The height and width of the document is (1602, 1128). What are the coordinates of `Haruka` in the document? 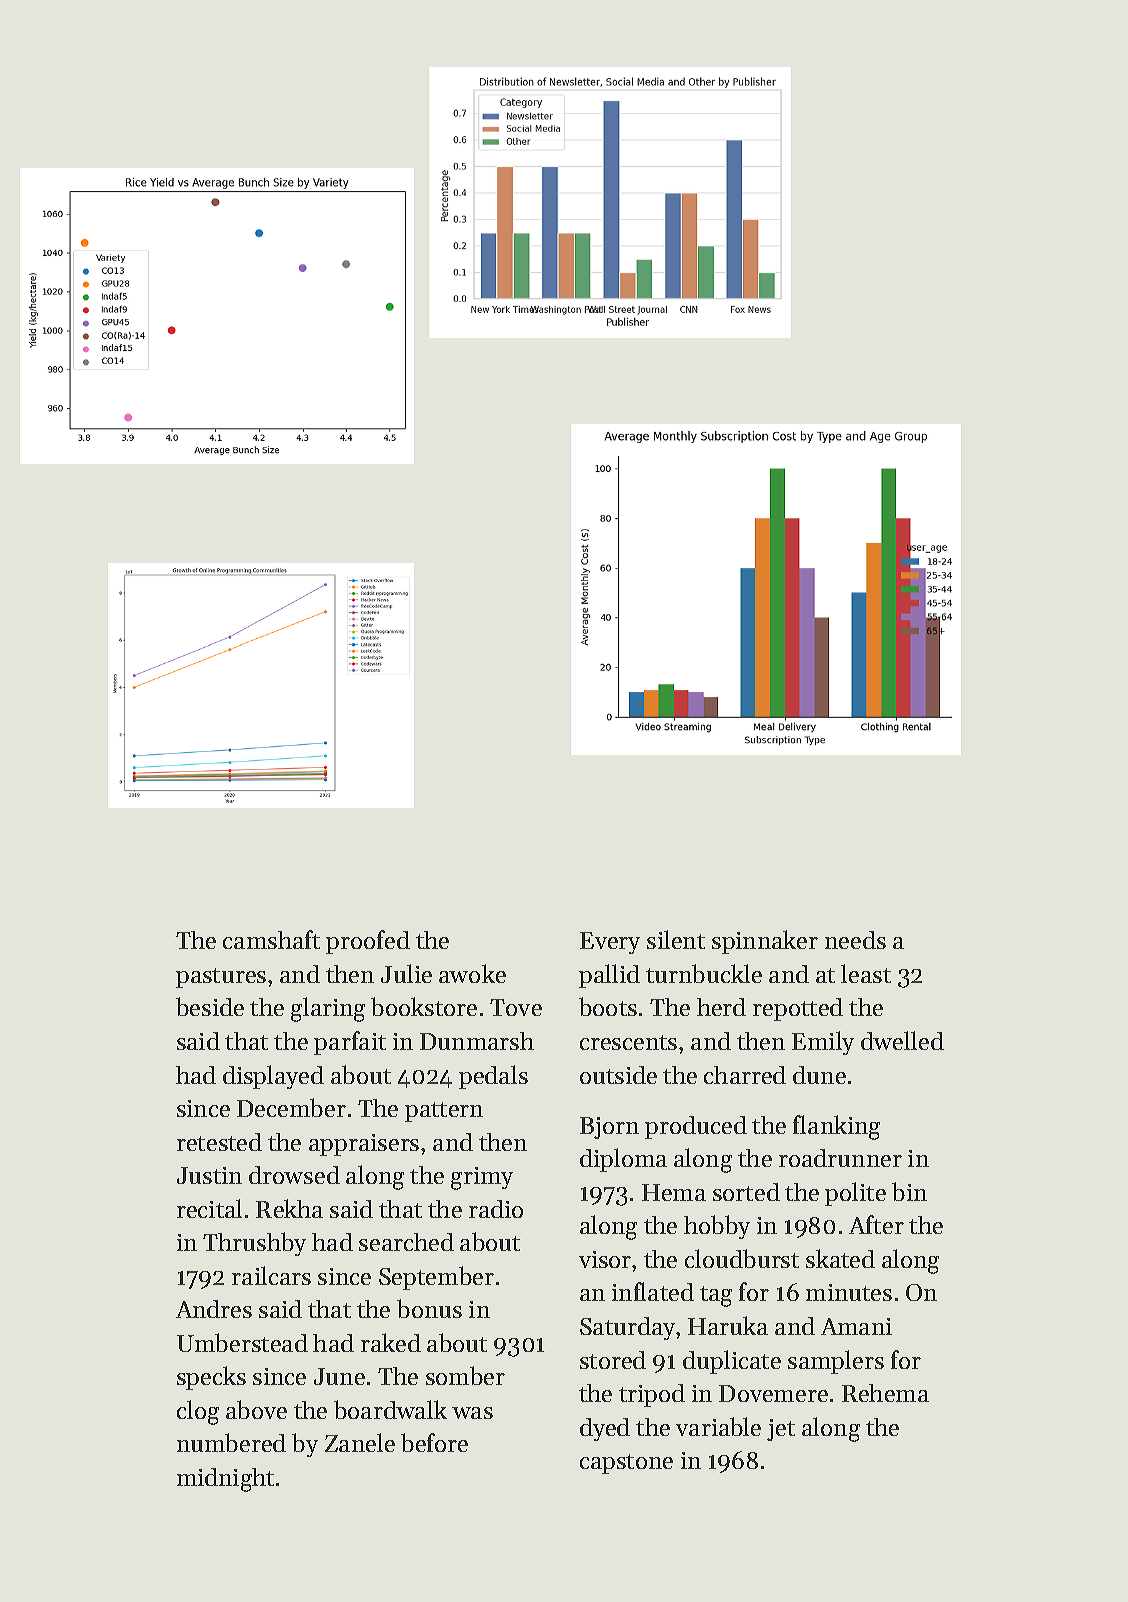 It's located at (728, 1325).
